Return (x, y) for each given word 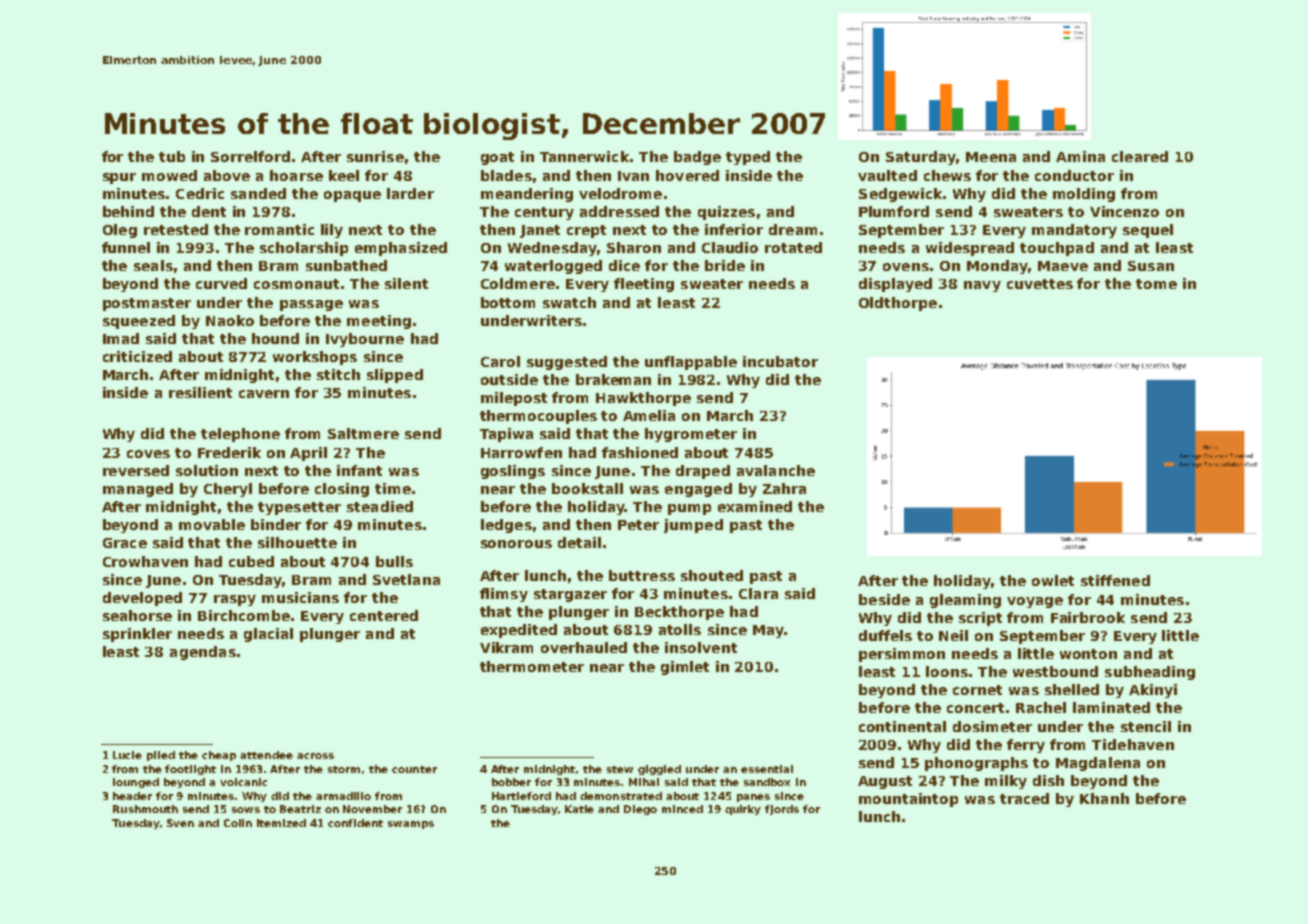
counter (414, 769)
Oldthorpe (898, 304)
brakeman (613, 379)
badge (697, 158)
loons (947, 671)
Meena (991, 157)
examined (755, 506)
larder (410, 193)
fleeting (644, 285)
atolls (680, 629)
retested (176, 229)
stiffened (1115, 580)
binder (276, 524)
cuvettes (1040, 284)
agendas (203, 653)
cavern (264, 394)
